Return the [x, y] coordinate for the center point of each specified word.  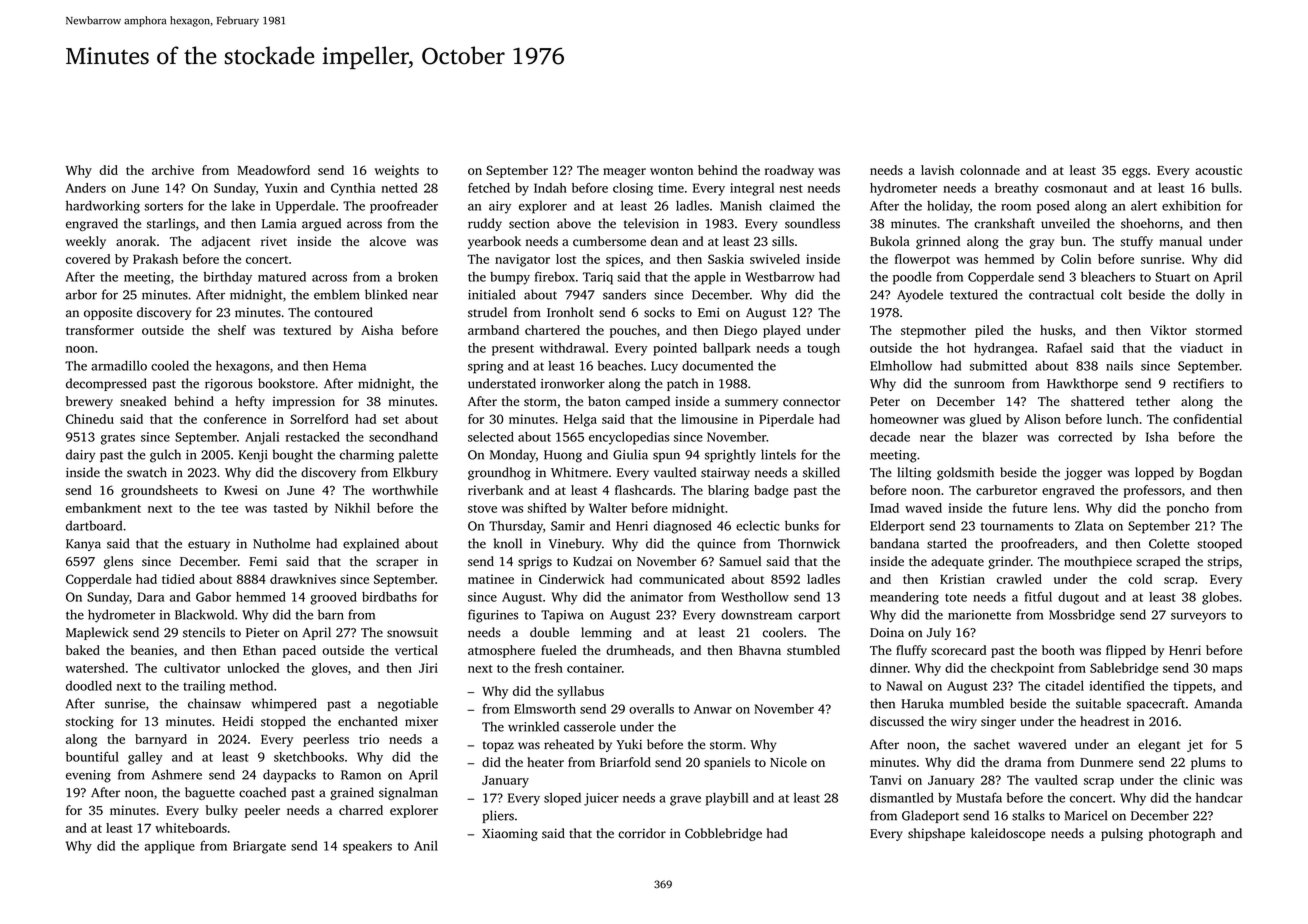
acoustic [1218, 170]
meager [624, 173]
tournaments [1017, 526]
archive [173, 170]
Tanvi [886, 780]
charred [361, 810]
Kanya [83, 545]
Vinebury [575, 544]
